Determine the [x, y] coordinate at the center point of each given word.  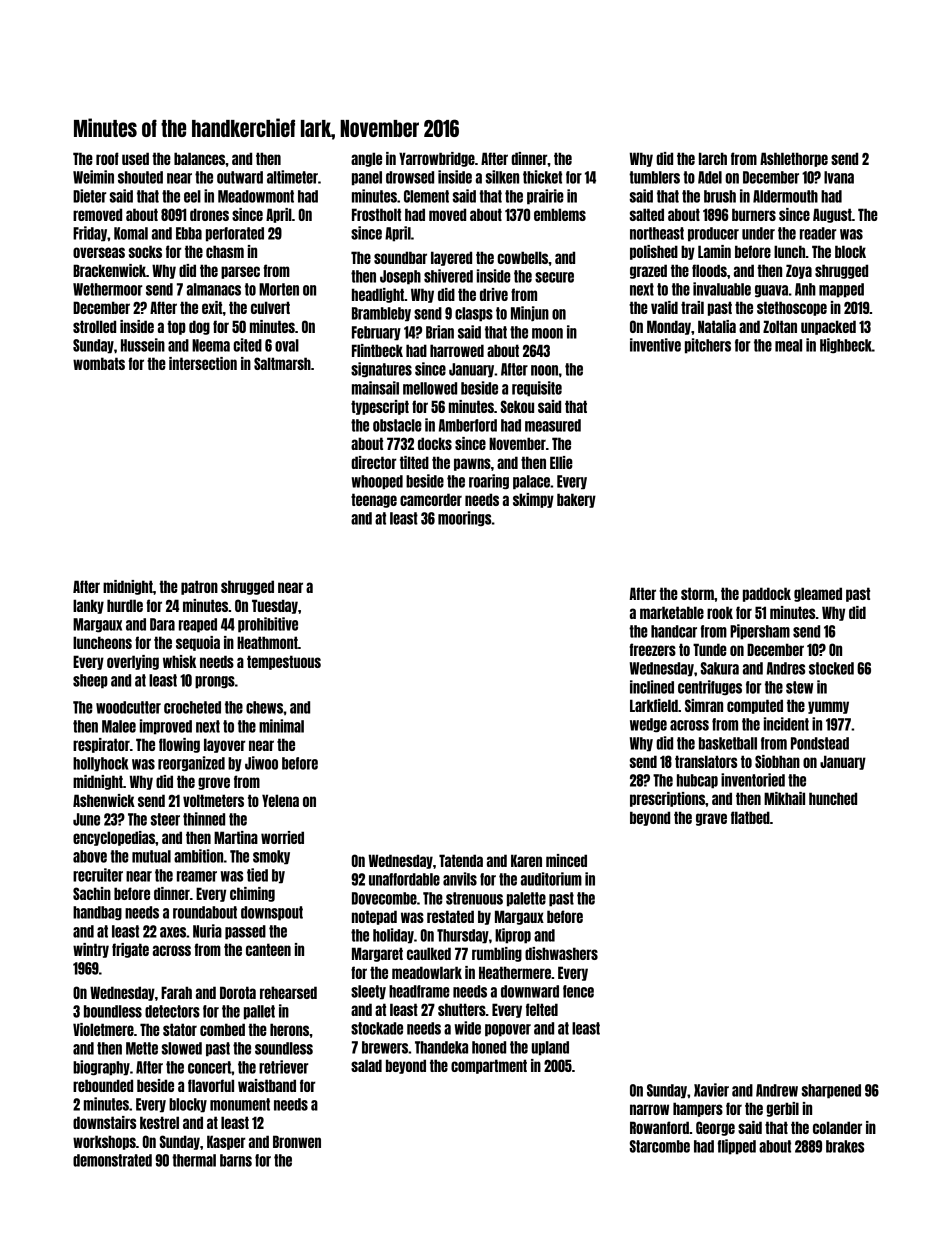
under [758, 233]
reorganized [191, 764]
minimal [281, 726]
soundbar [400, 257]
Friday [90, 234]
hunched [833, 798]
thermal [194, 1160]
